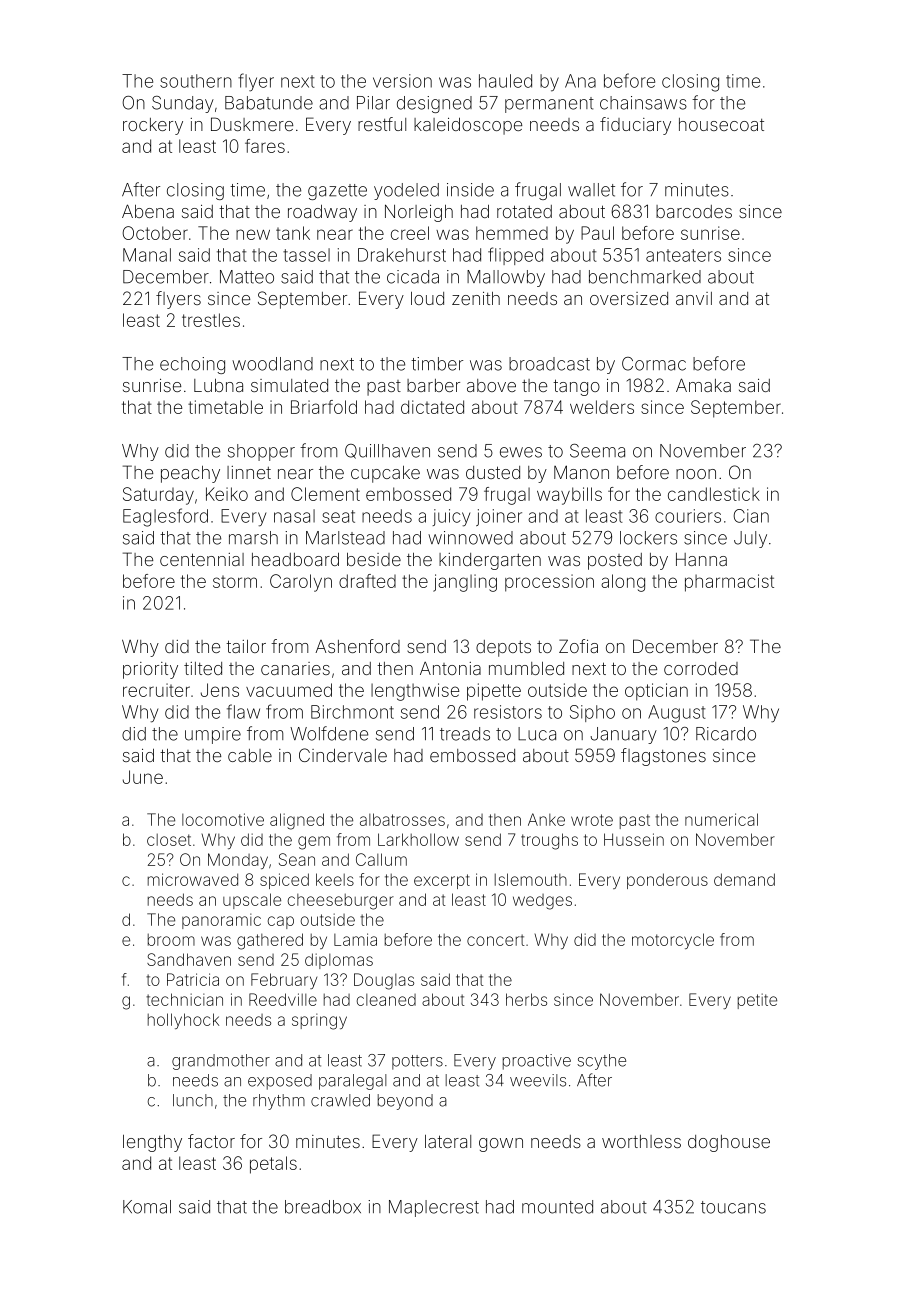 The image size is (908, 1316). What do you see at coordinates (434, 1208) in the screenshot?
I see `Maplecrest` at bounding box center [434, 1208].
